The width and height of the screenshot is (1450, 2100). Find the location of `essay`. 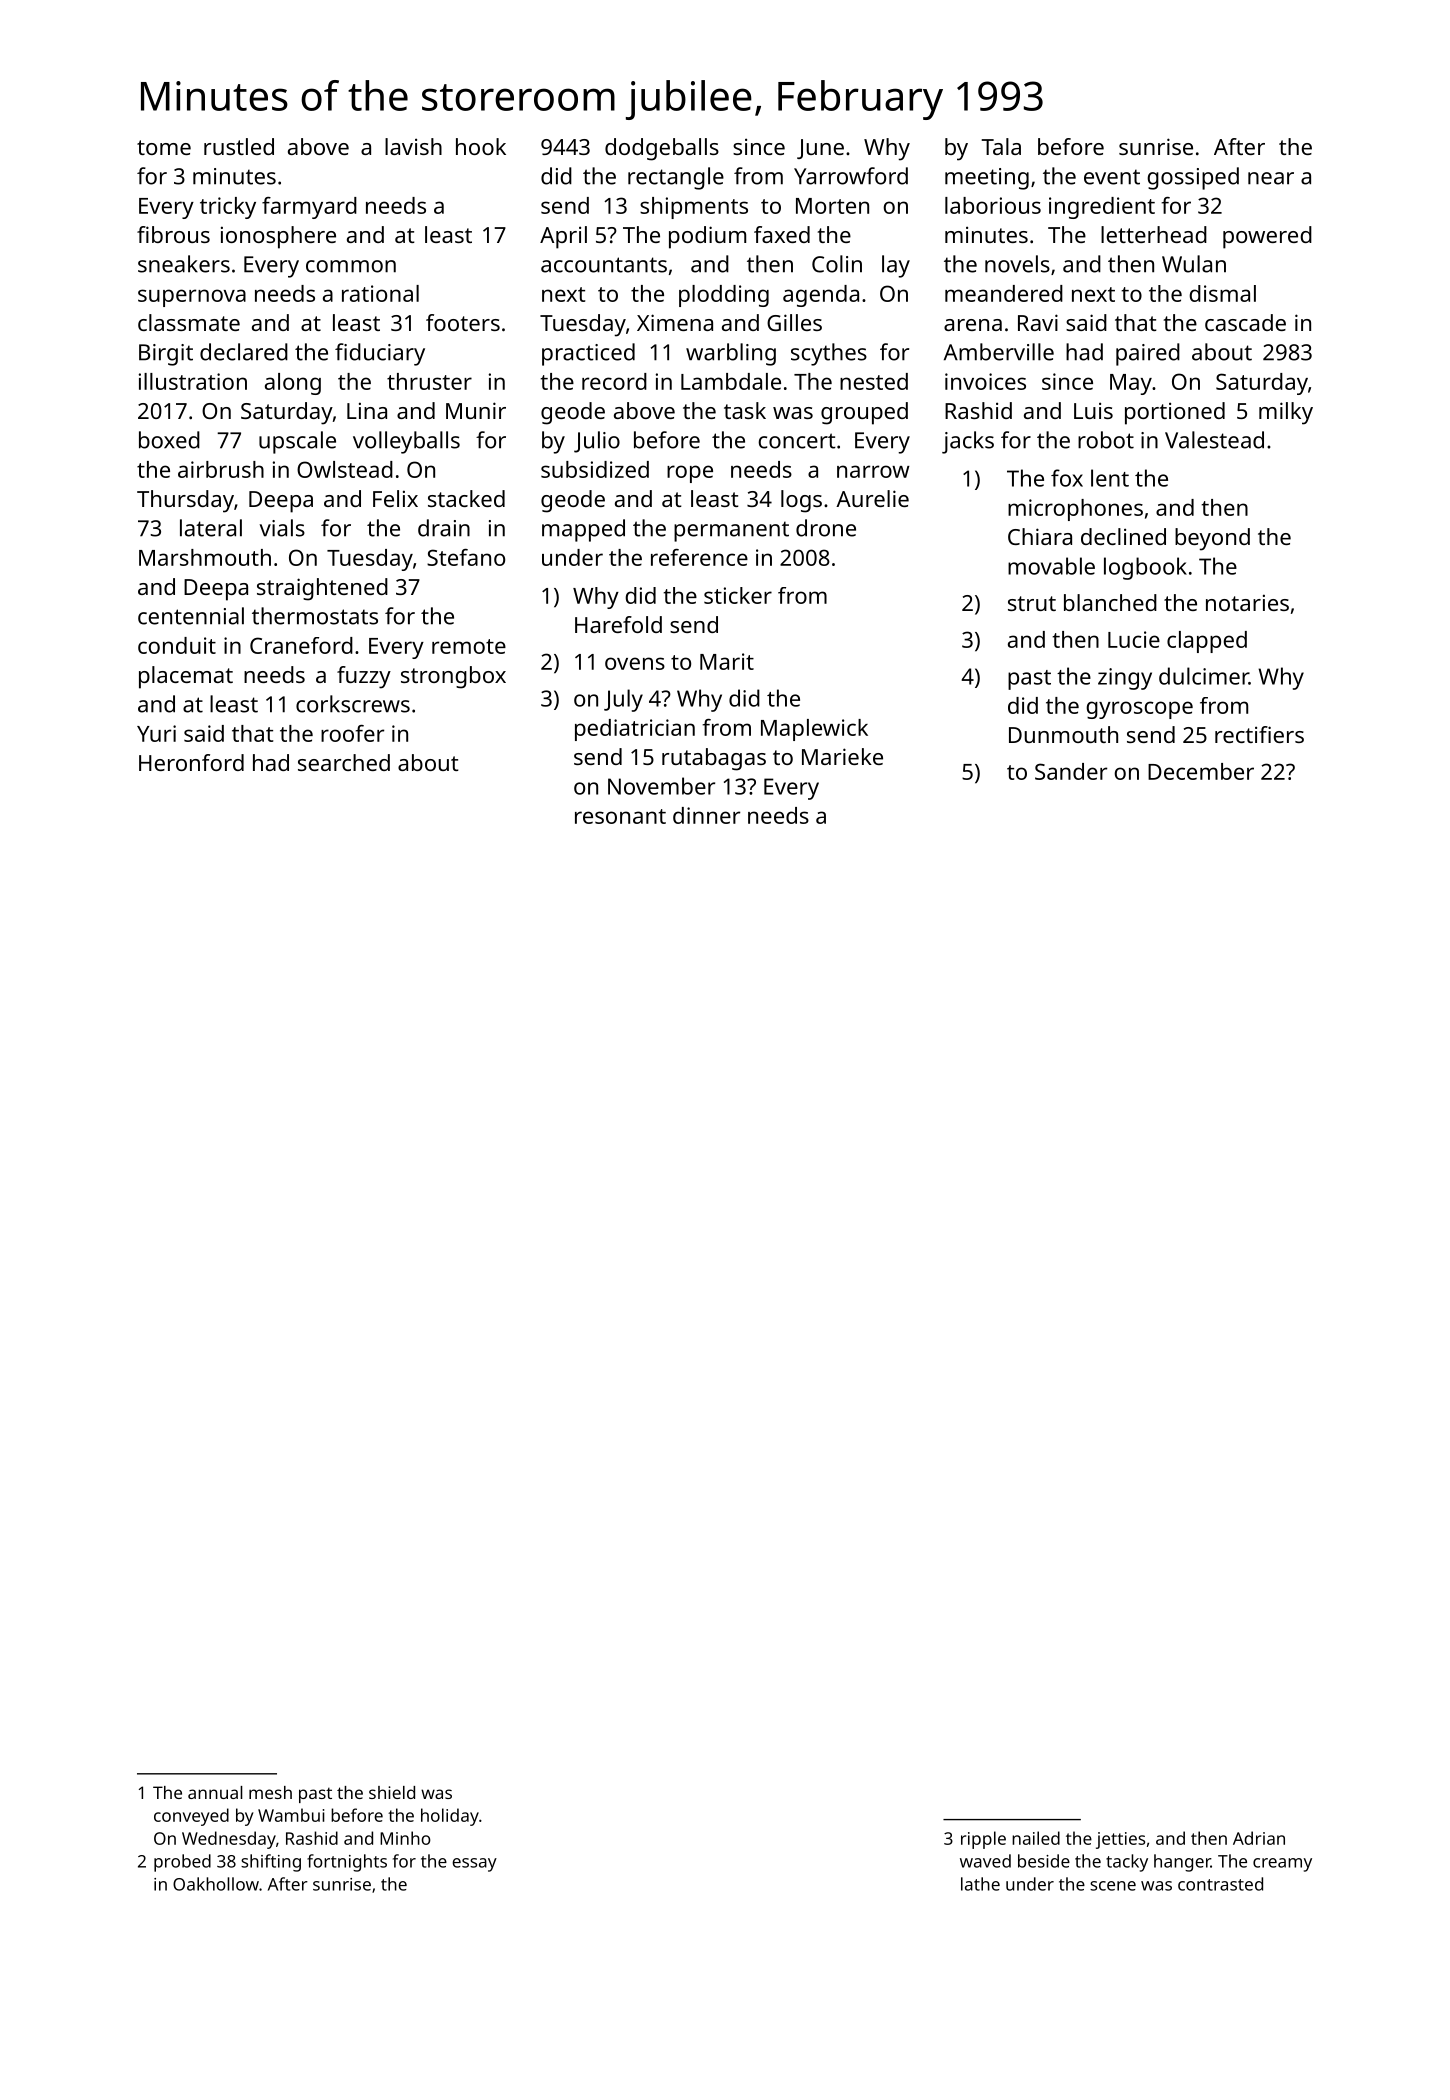

essay is located at coordinates (474, 1865).
